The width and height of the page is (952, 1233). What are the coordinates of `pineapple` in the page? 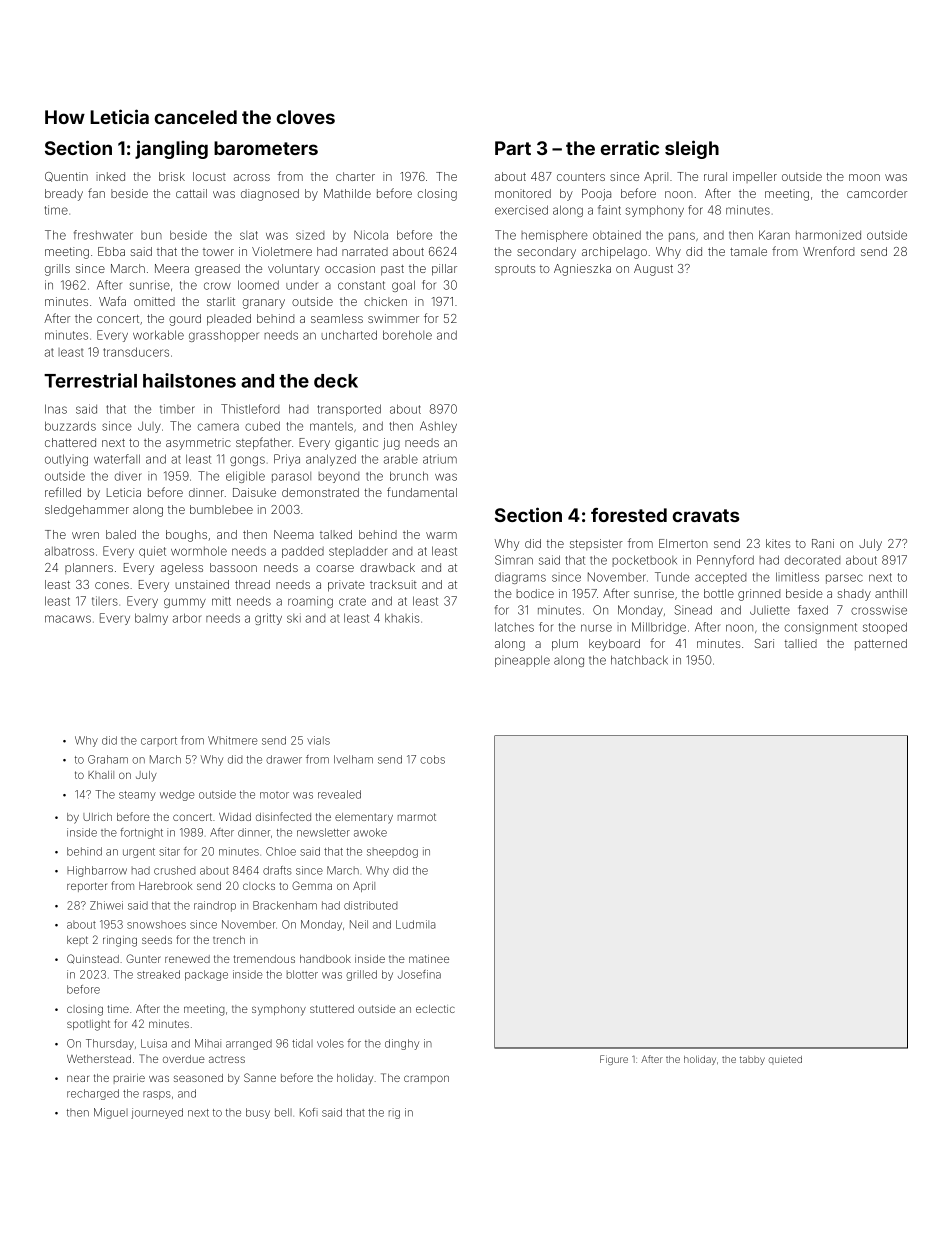 It's located at (522, 661).
